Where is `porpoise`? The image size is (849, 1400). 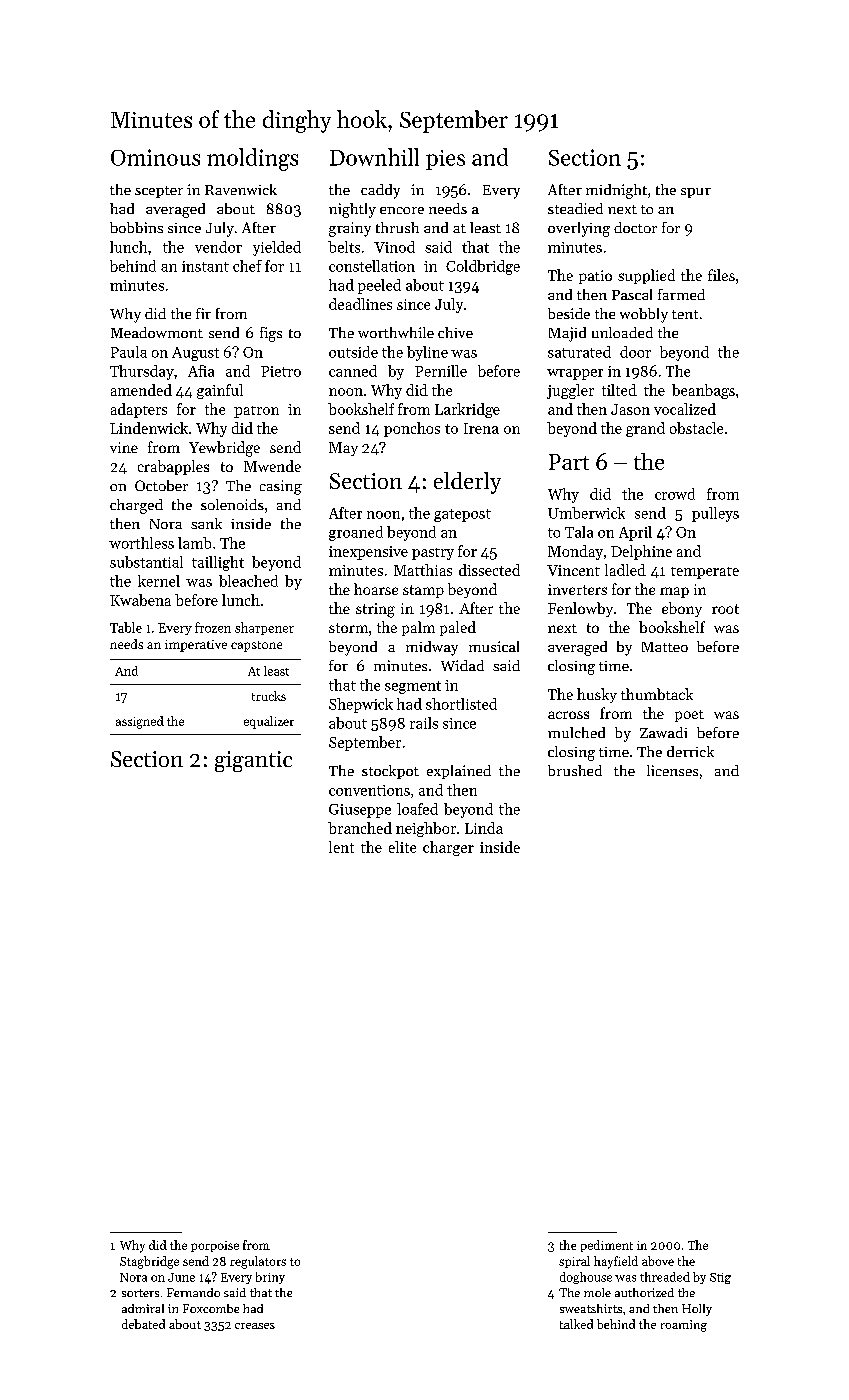
porpoise is located at coordinates (215, 1246).
